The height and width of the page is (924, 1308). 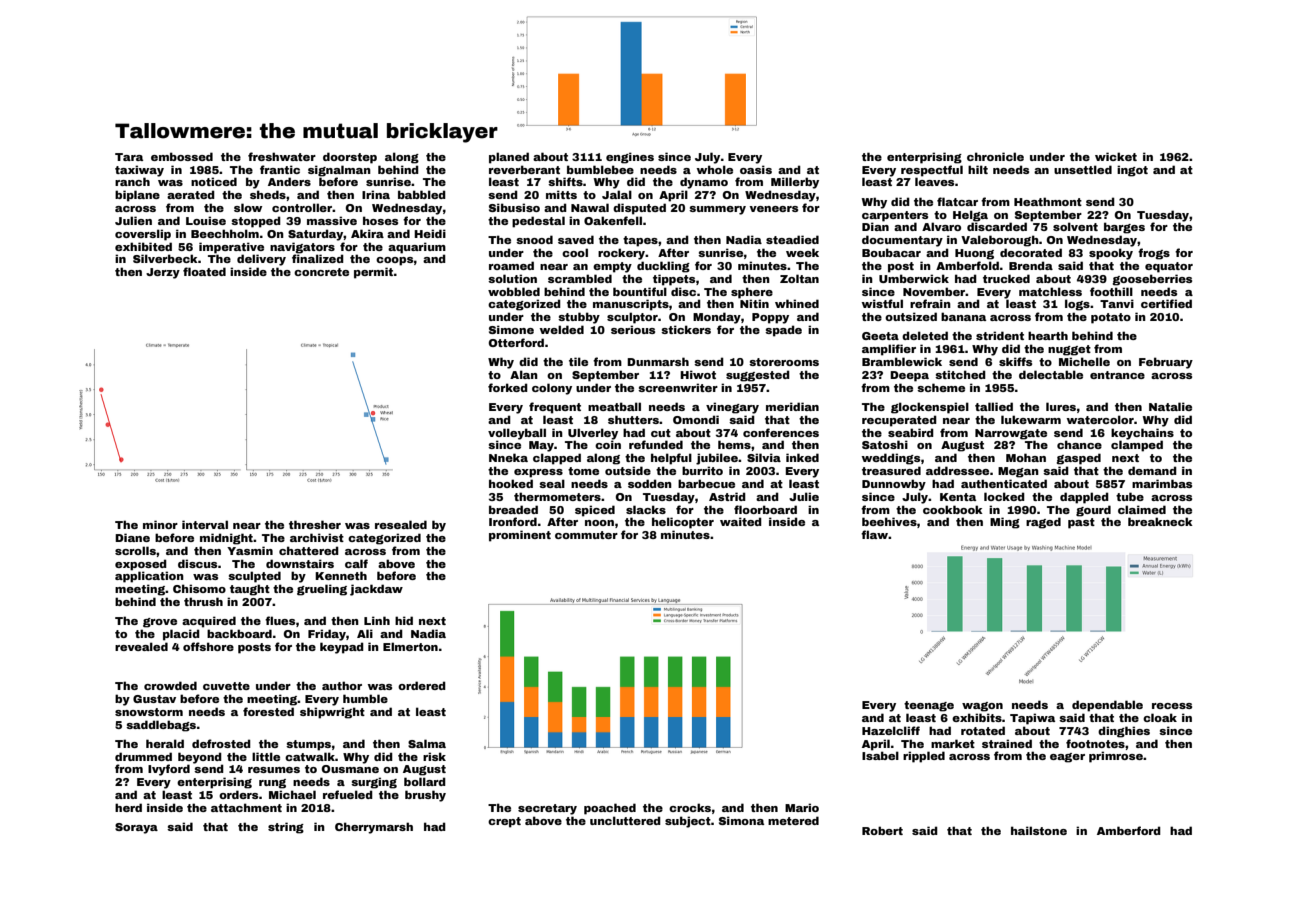 I want to click on deleted, so click(x=925, y=335).
